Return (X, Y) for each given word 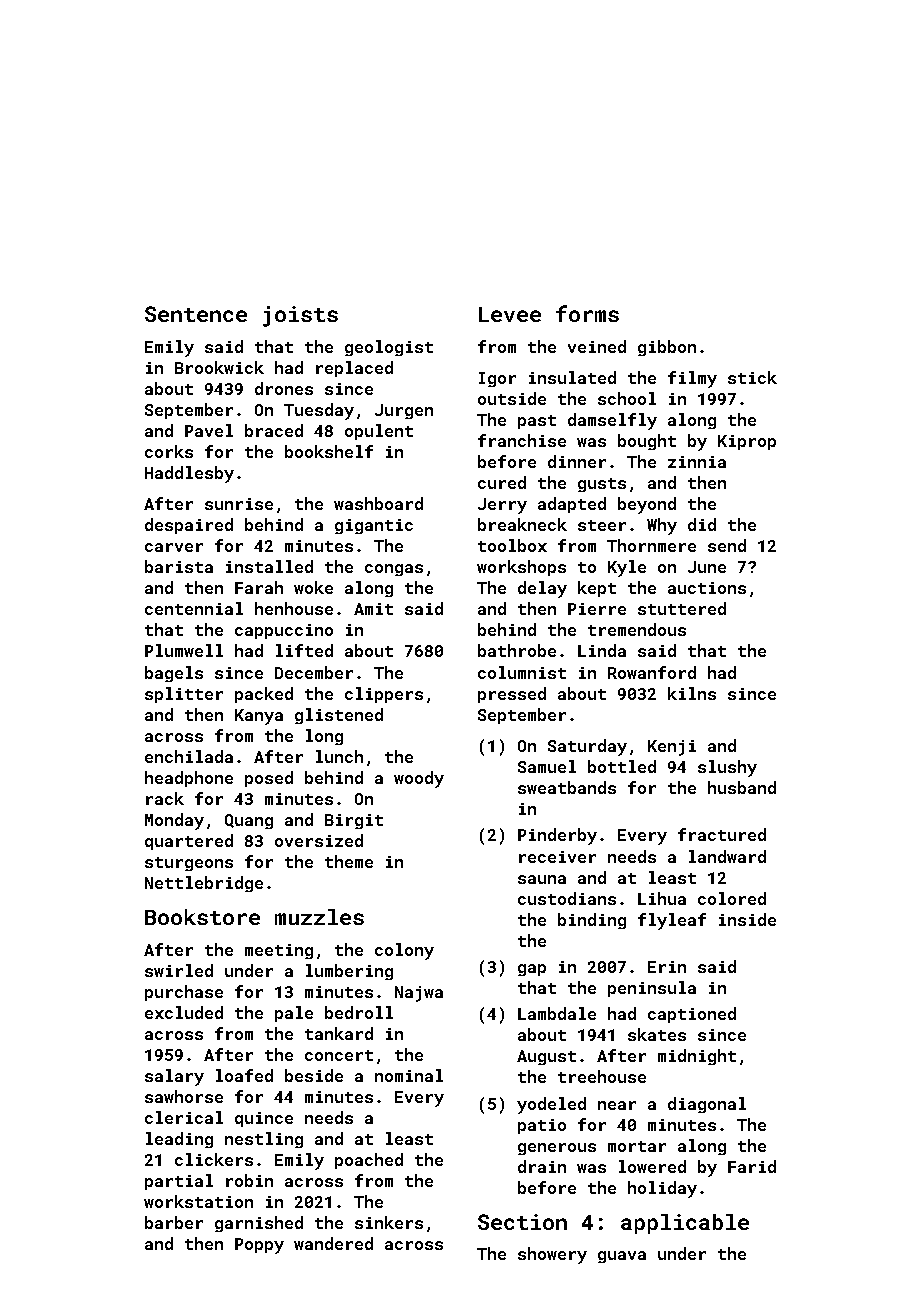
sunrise (239, 504)
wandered (333, 1243)
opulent (379, 432)
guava (622, 1257)
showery (552, 1255)
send (727, 545)
